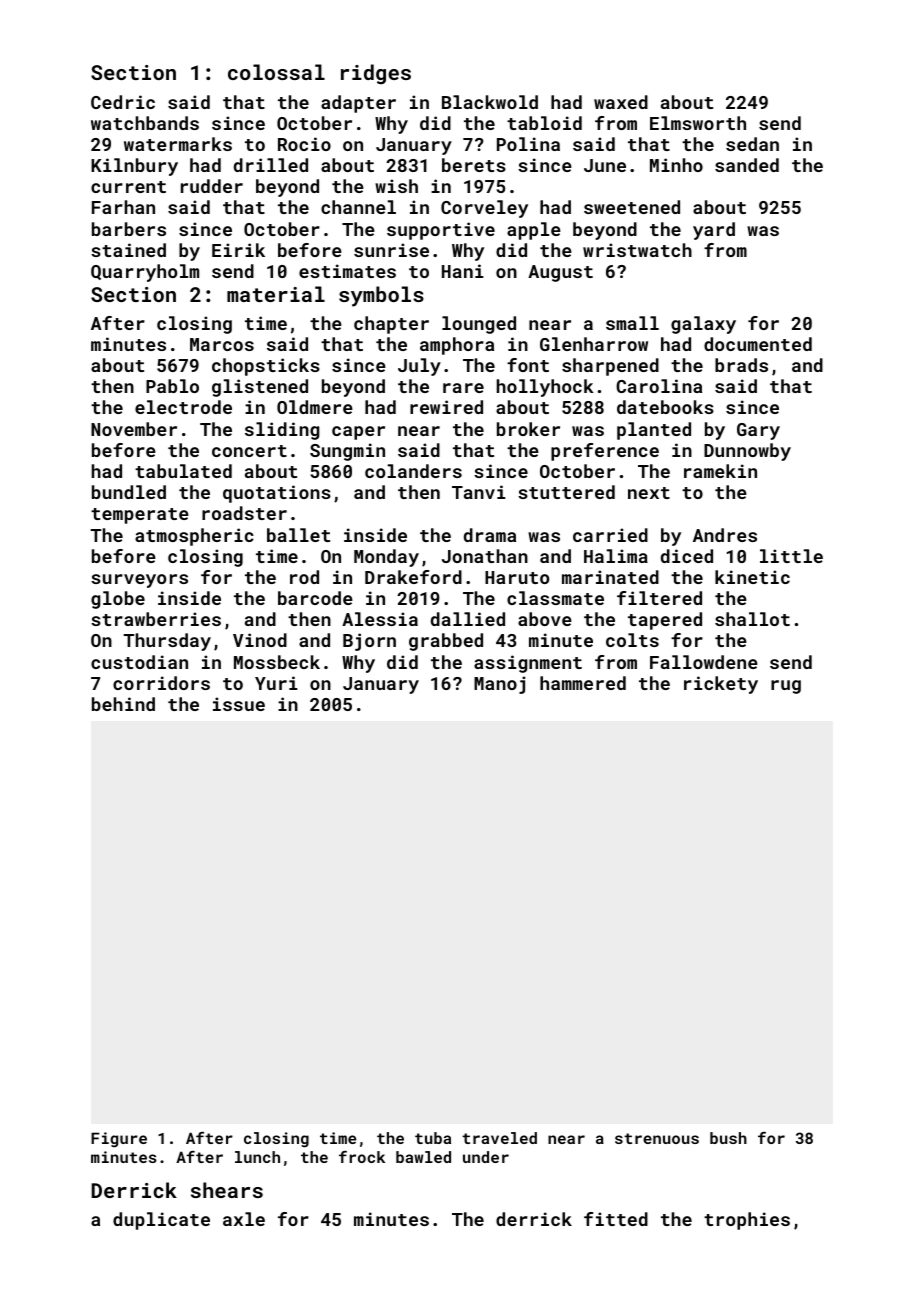 The height and width of the screenshot is (1308, 924). What do you see at coordinates (276, 683) in the screenshot?
I see `Yuri` at bounding box center [276, 683].
